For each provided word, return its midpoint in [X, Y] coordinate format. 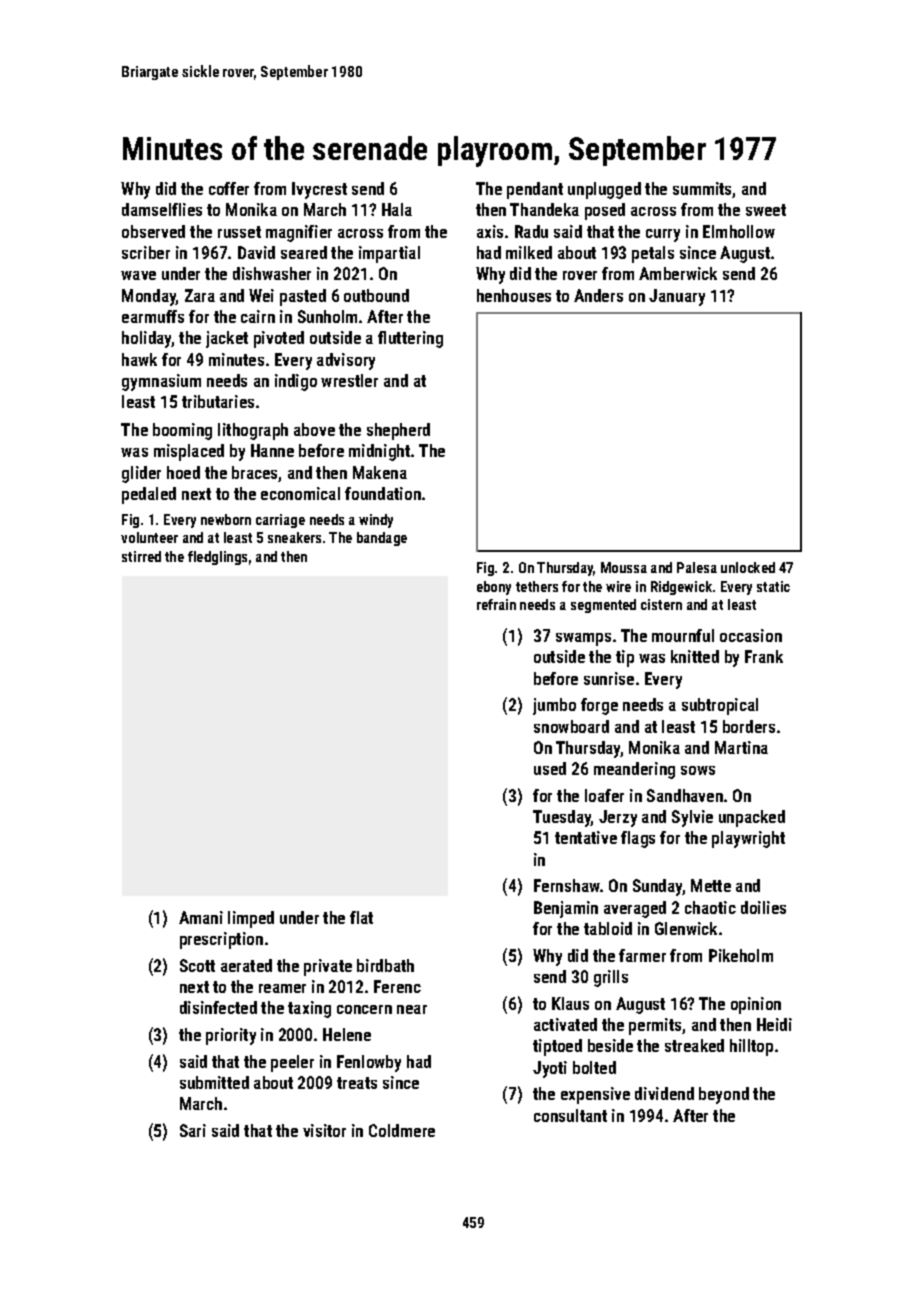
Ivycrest [319, 190]
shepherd [398, 431]
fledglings [217, 558]
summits [703, 190]
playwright [748, 839]
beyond [724, 1095]
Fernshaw [567, 885]
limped [251, 919]
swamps [583, 639]
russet [239, 232]
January [677, 297]
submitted [214, 1082]
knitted [695, 656]
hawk [139, 359]
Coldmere [402, 1130]
